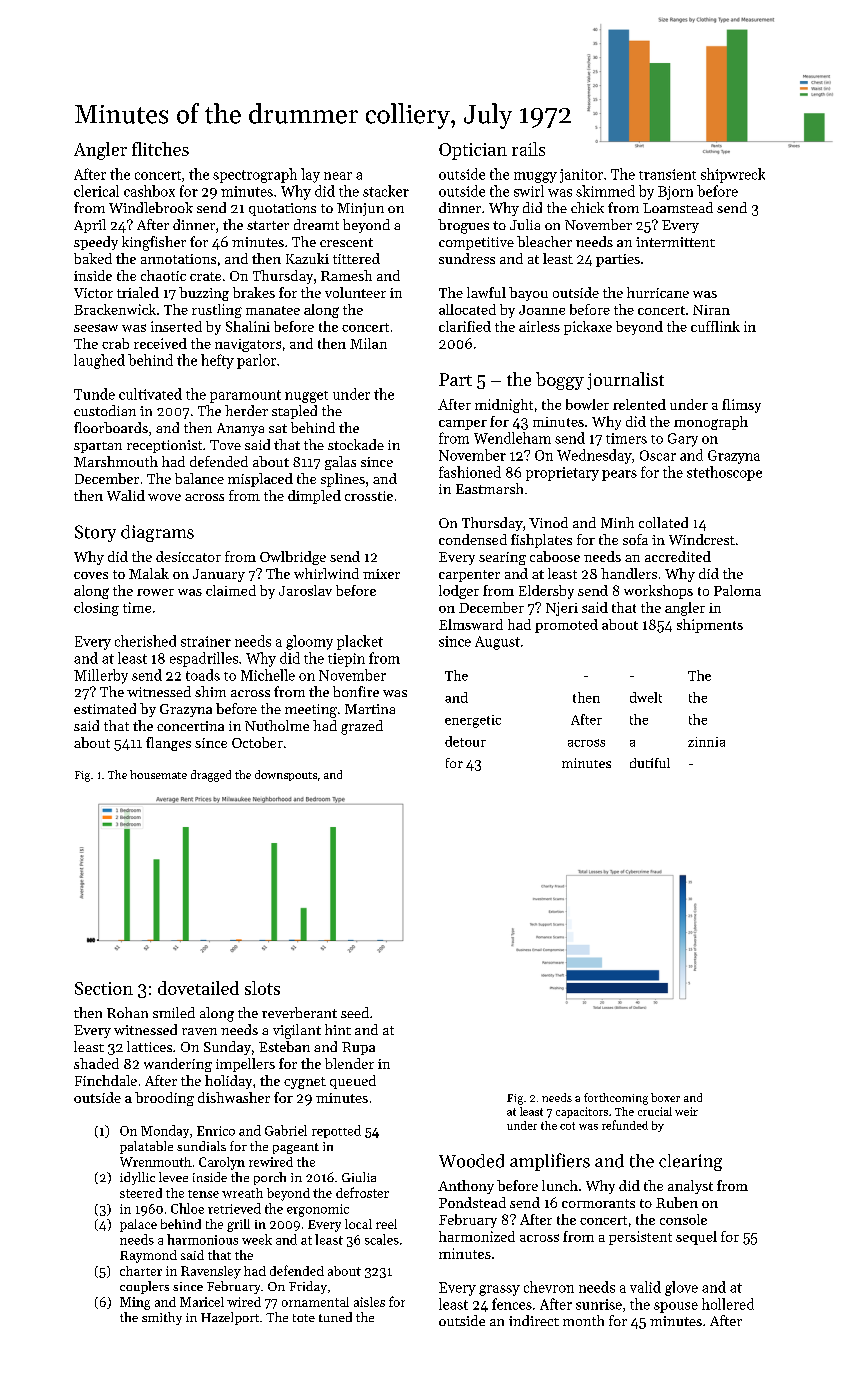 The width and height of the page is (849, 1400). Describe the element at coordinates (176, 326) in the page. I see `inserted` at that location.
